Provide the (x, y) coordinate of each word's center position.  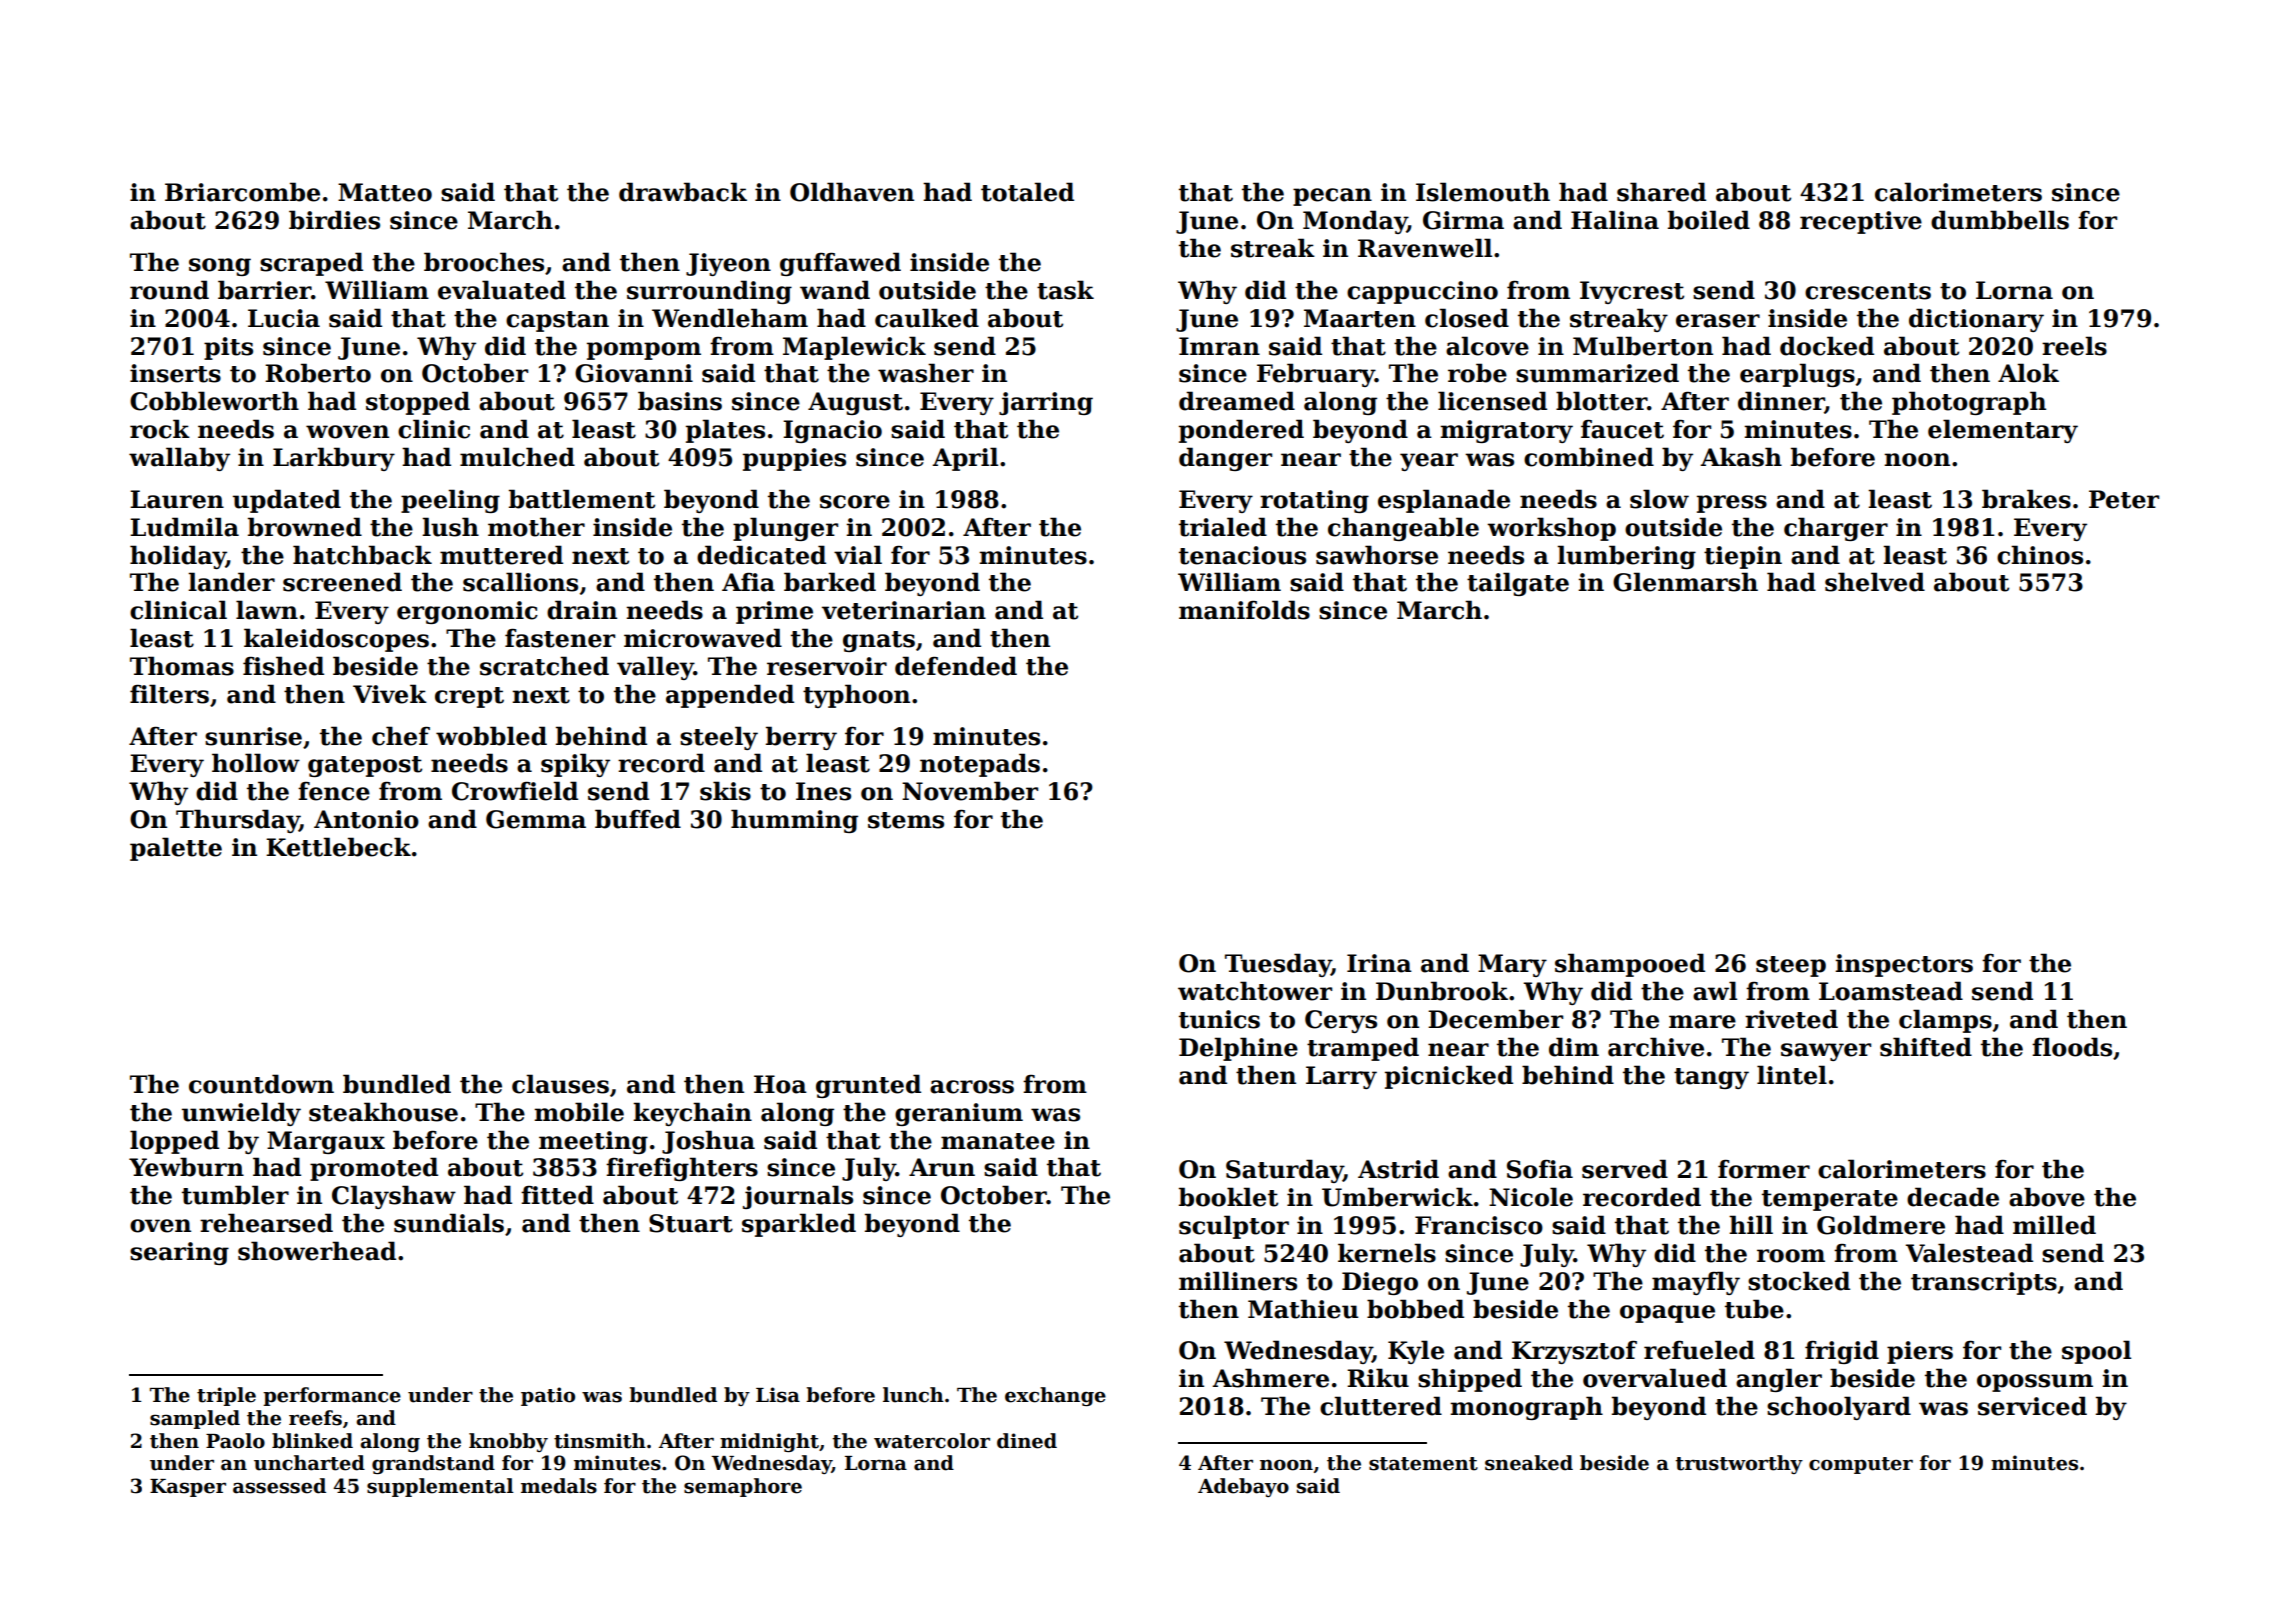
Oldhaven (852, 192)
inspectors (1904, 965)
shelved (1875, 582)
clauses (560, 1084)
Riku (1378, 1378)
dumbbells (2000, 220)
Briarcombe (242, 192)
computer (1861, 1465)
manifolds (1244, 610)
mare (1702, 1022)
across (972, 1087)
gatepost (365, 766)
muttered (501, 555)
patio (548, 1396)
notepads (980, 765)
